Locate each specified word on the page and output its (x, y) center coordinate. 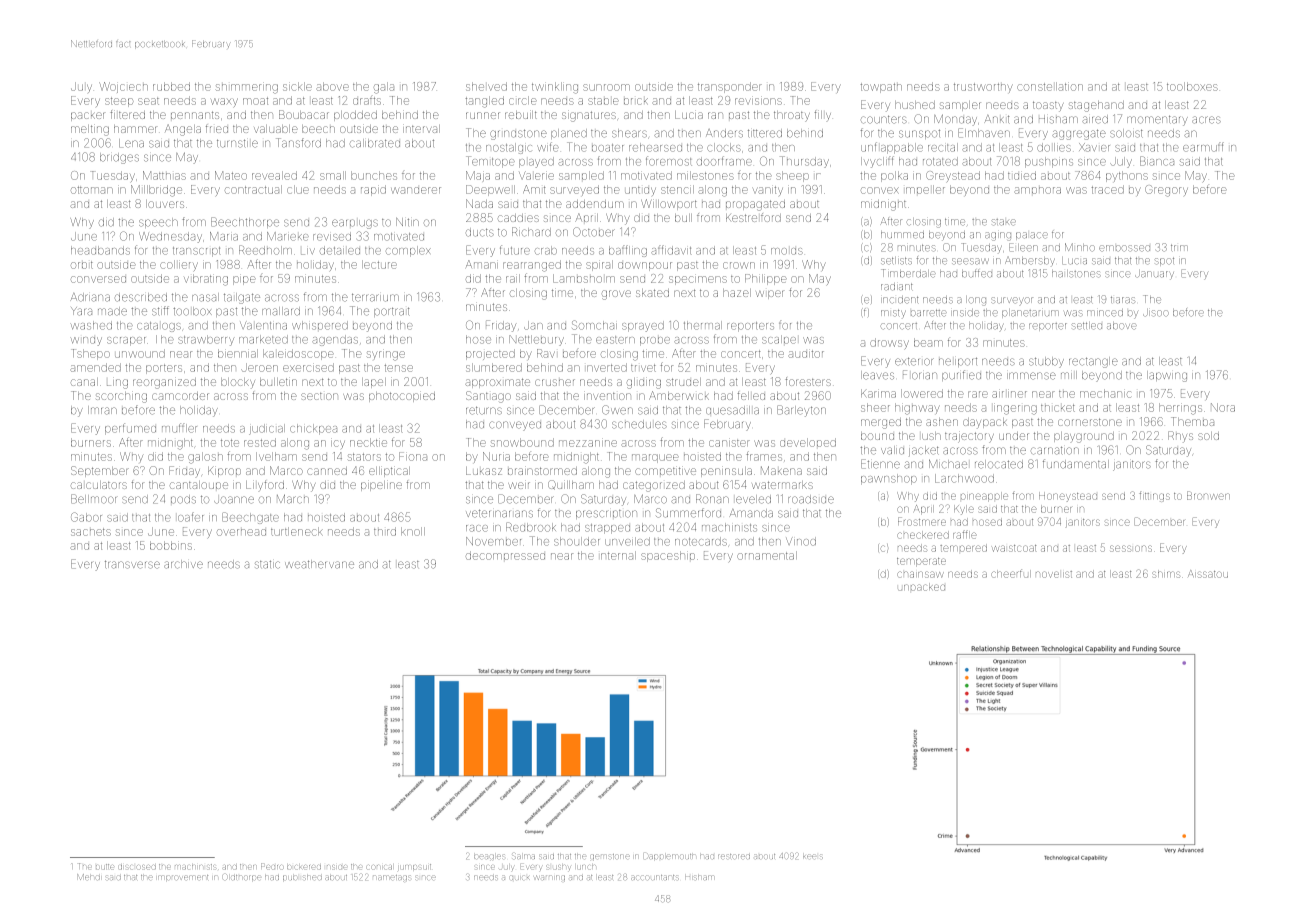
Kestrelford (753, 217)
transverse (132, 565)
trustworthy (983, 88)
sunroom (606, 87)
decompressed (505, 555)
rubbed (171, 86)
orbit (82, 265)
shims (1166, 574)
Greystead (953, 176)
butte (105, 866)
